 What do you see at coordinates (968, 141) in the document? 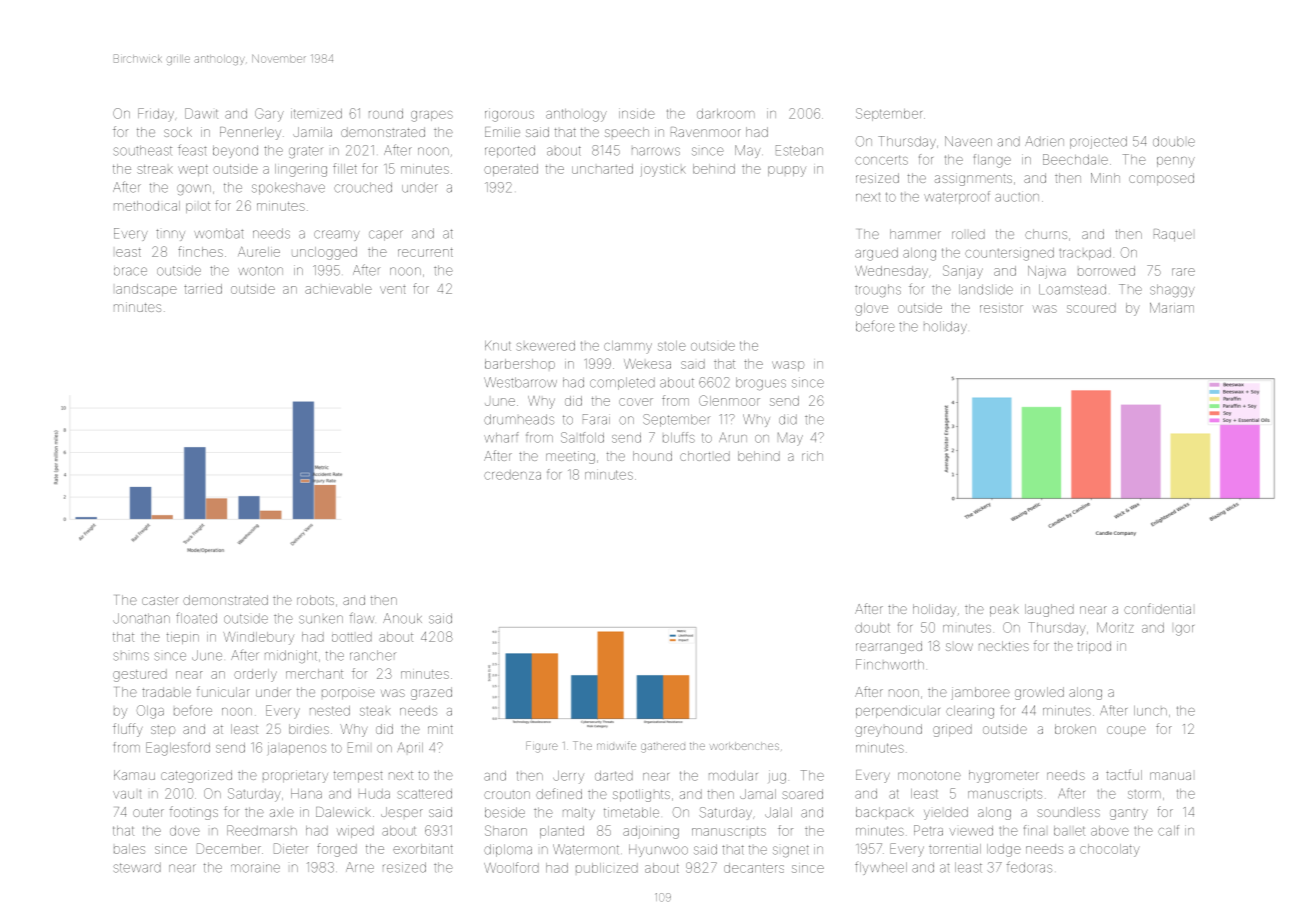
I see `Naveen` at bounding box center [968, 141].
